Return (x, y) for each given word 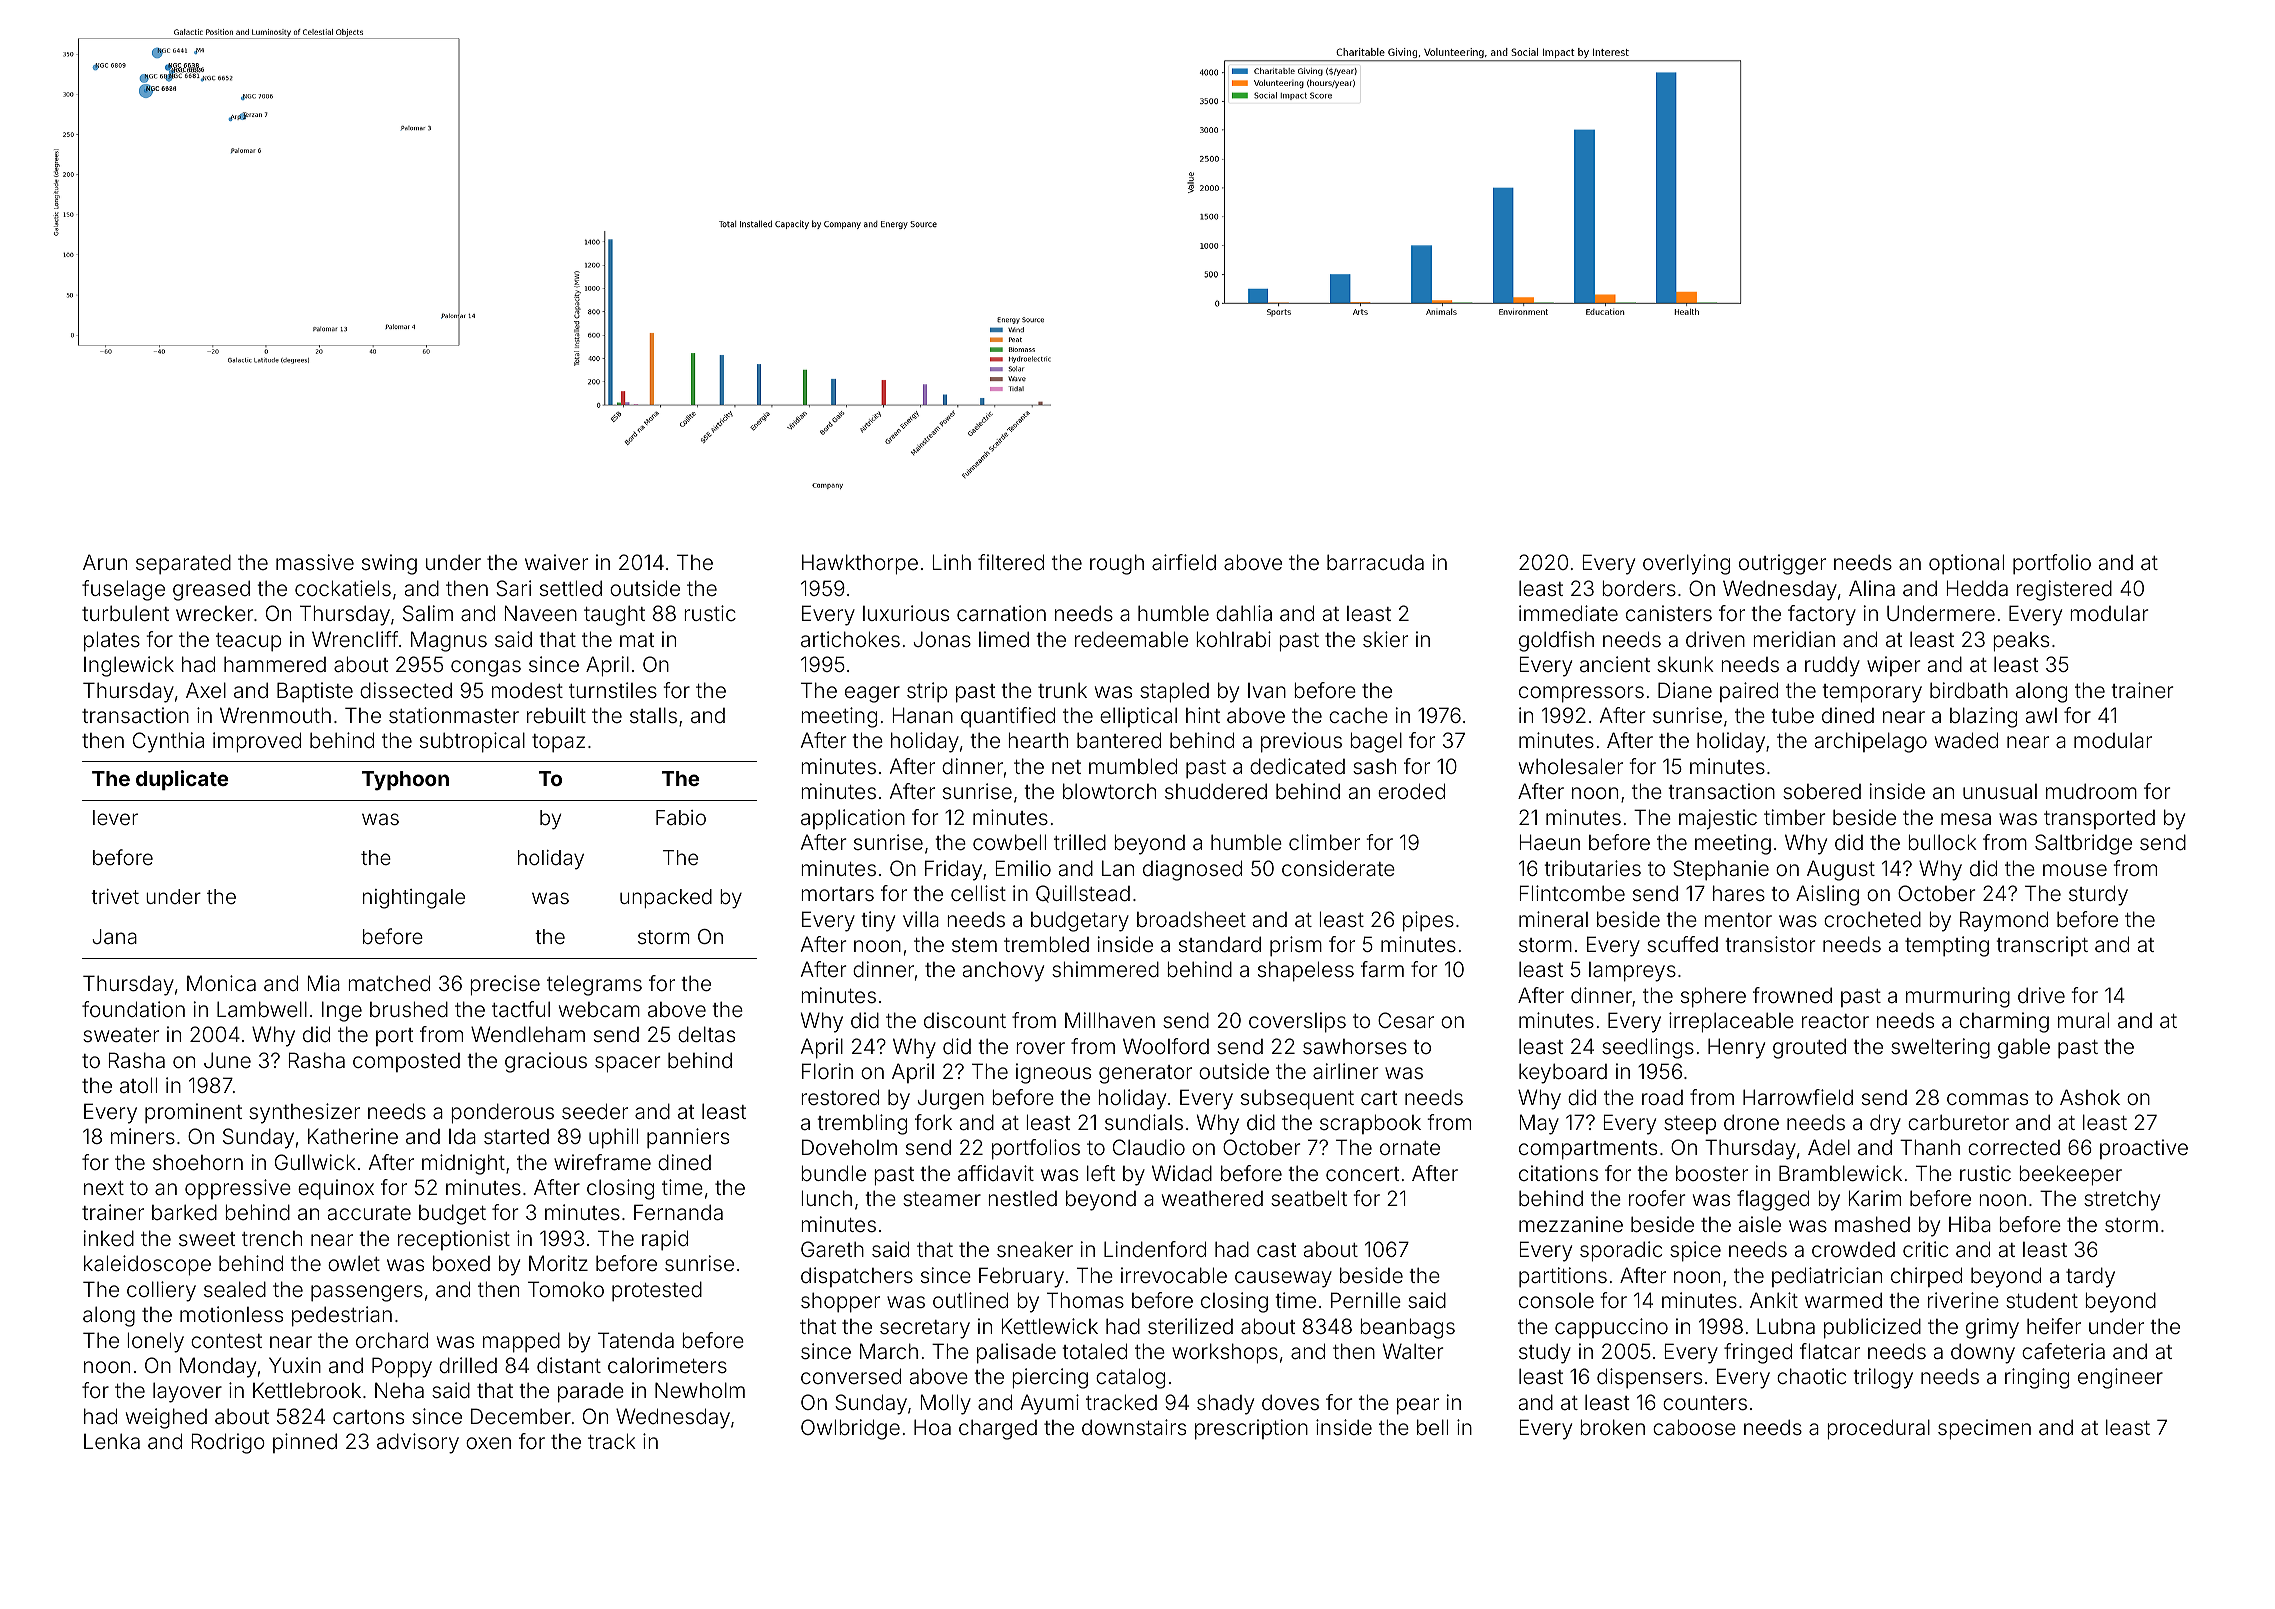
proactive (2144, 1149)
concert (1362, 1174)
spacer (627, 1064)
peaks (2021, 642)
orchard (392, 1340)
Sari (513, 588)
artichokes (850, 639)
